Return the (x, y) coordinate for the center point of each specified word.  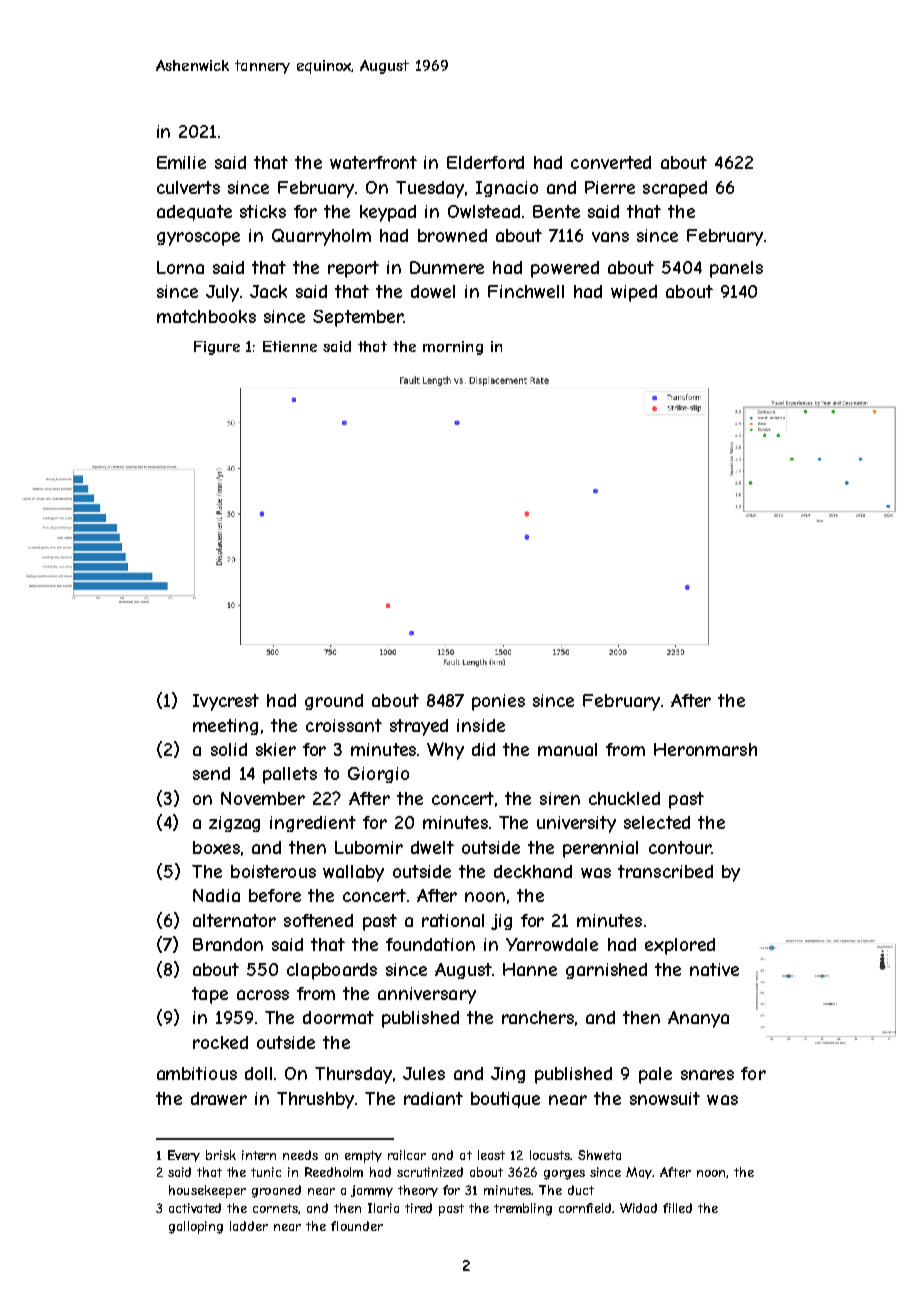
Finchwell (526, 291)
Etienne (290, 346)
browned (452, 235)
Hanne (530, 969)
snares (707, 1075)
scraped (675, 189)
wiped (634, 293)
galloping (196, 1227)
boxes (216, 847)
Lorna (180, 267)
